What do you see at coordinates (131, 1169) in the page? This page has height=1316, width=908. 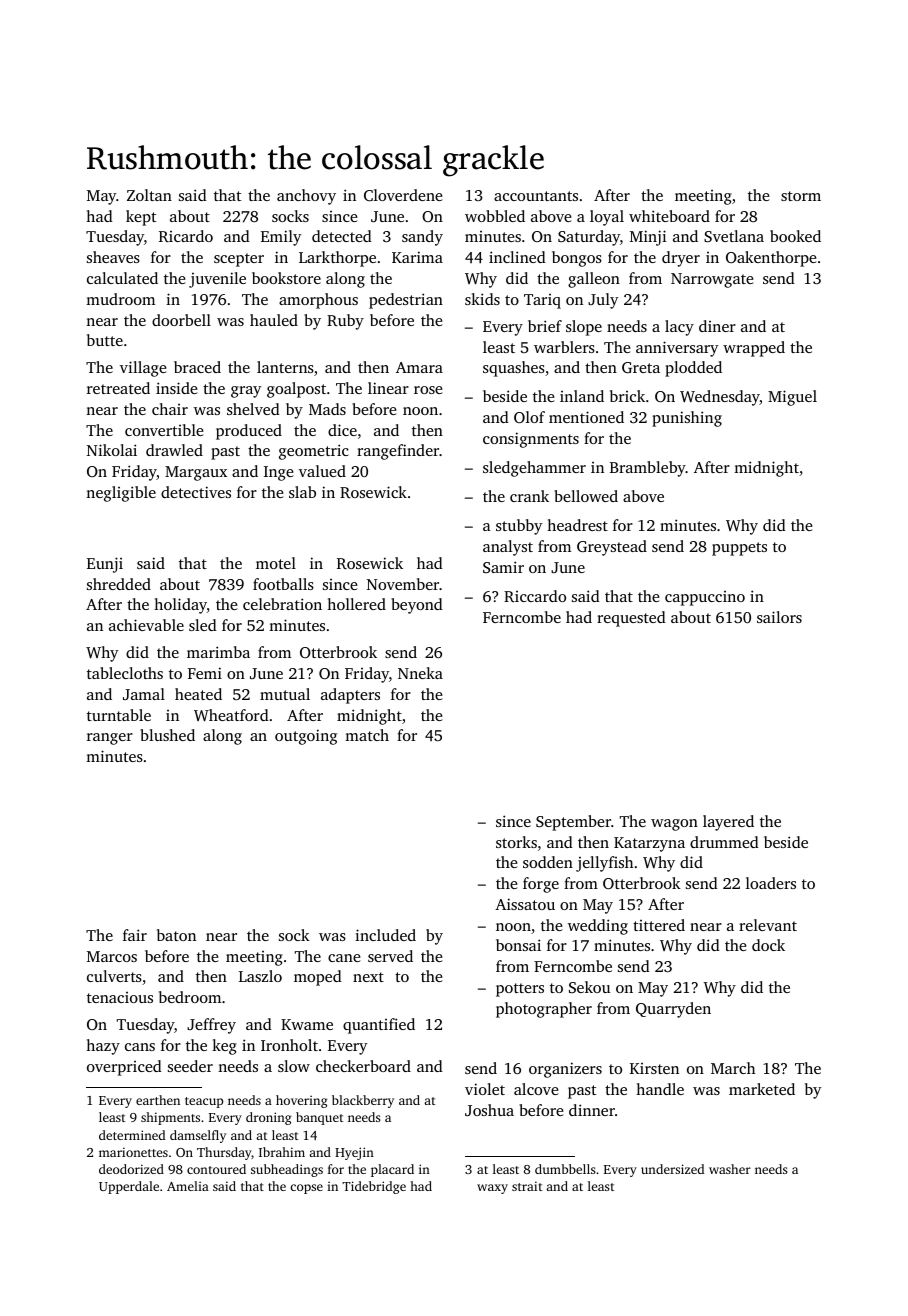 I see `deodorized` at bounding box center [131, 1169].
